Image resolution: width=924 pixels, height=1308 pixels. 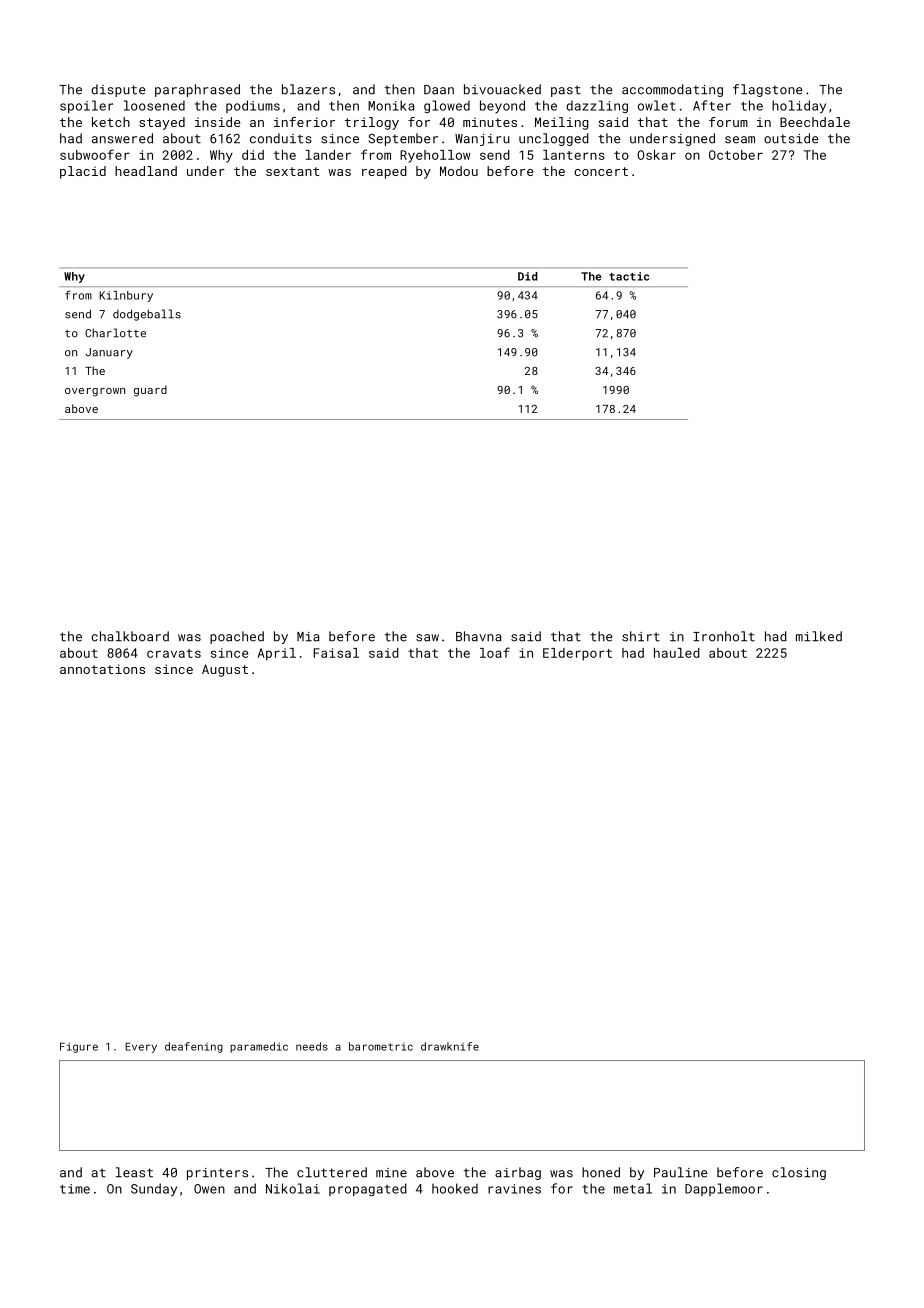 What do you see at coordinates (629, 276) in the image?
I see `tactic` at bounding box center [629, 276].
